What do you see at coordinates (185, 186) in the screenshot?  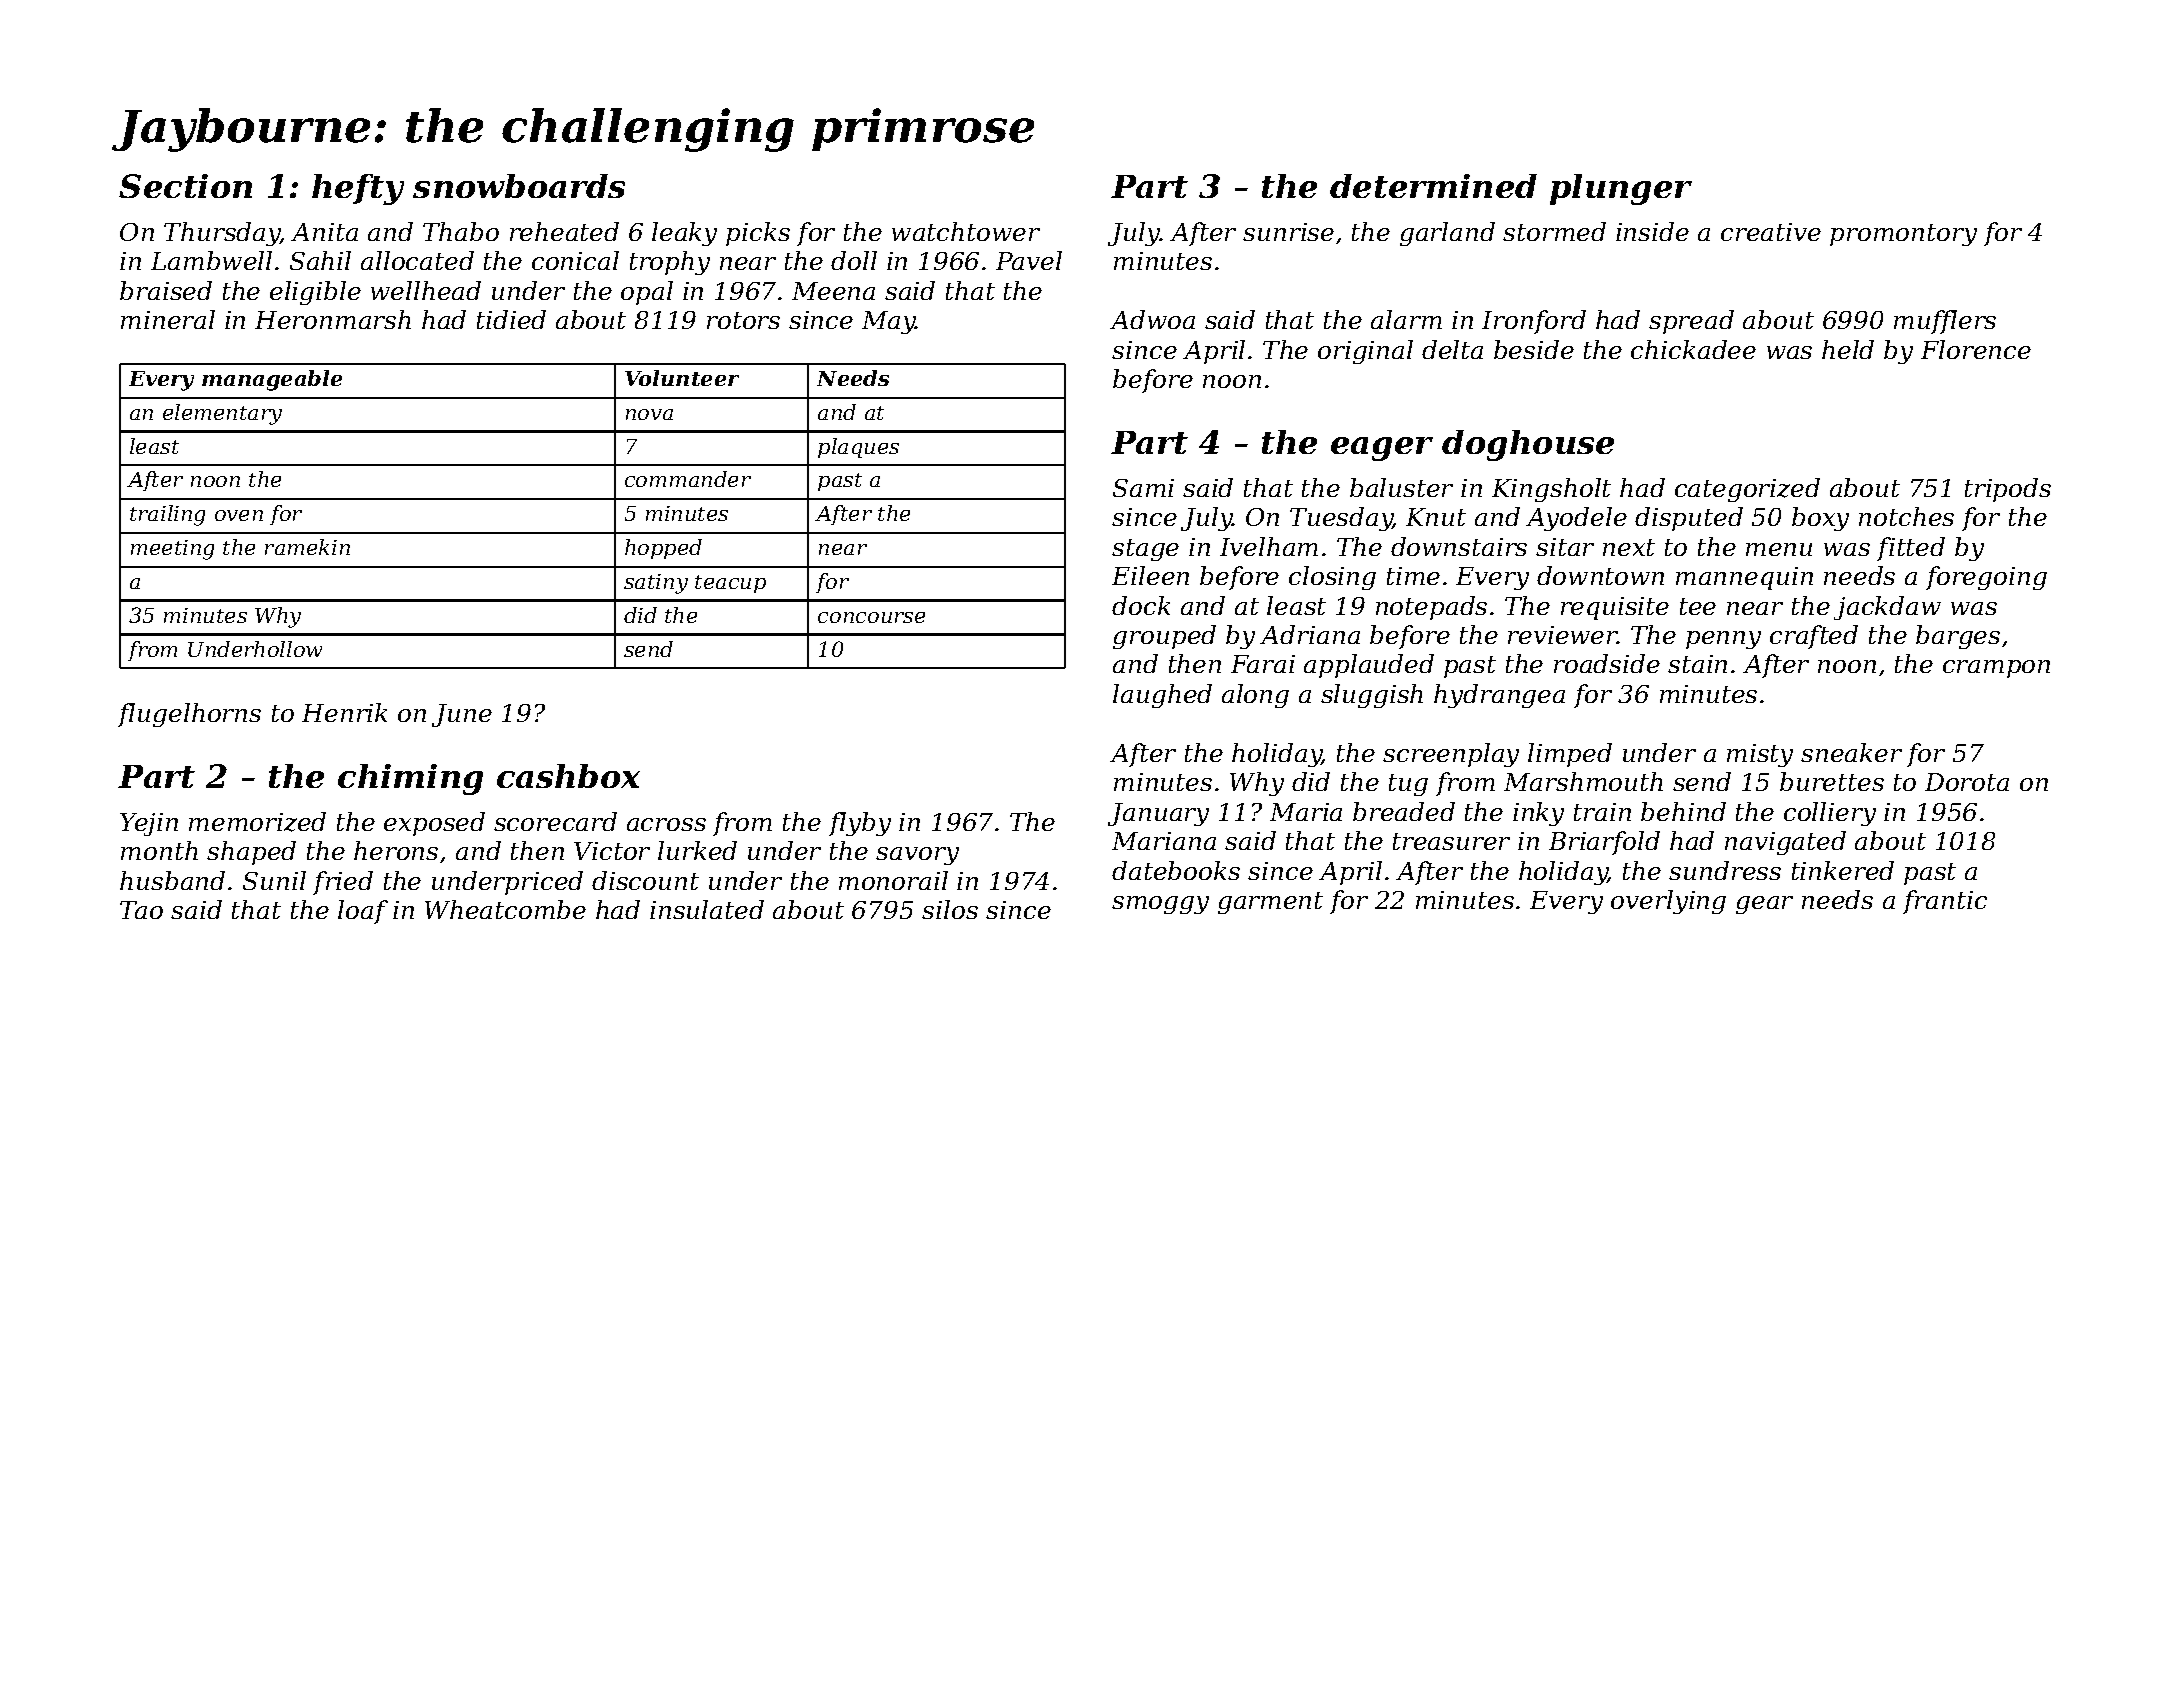 I see `Section` at bounding box center [185, 186].
